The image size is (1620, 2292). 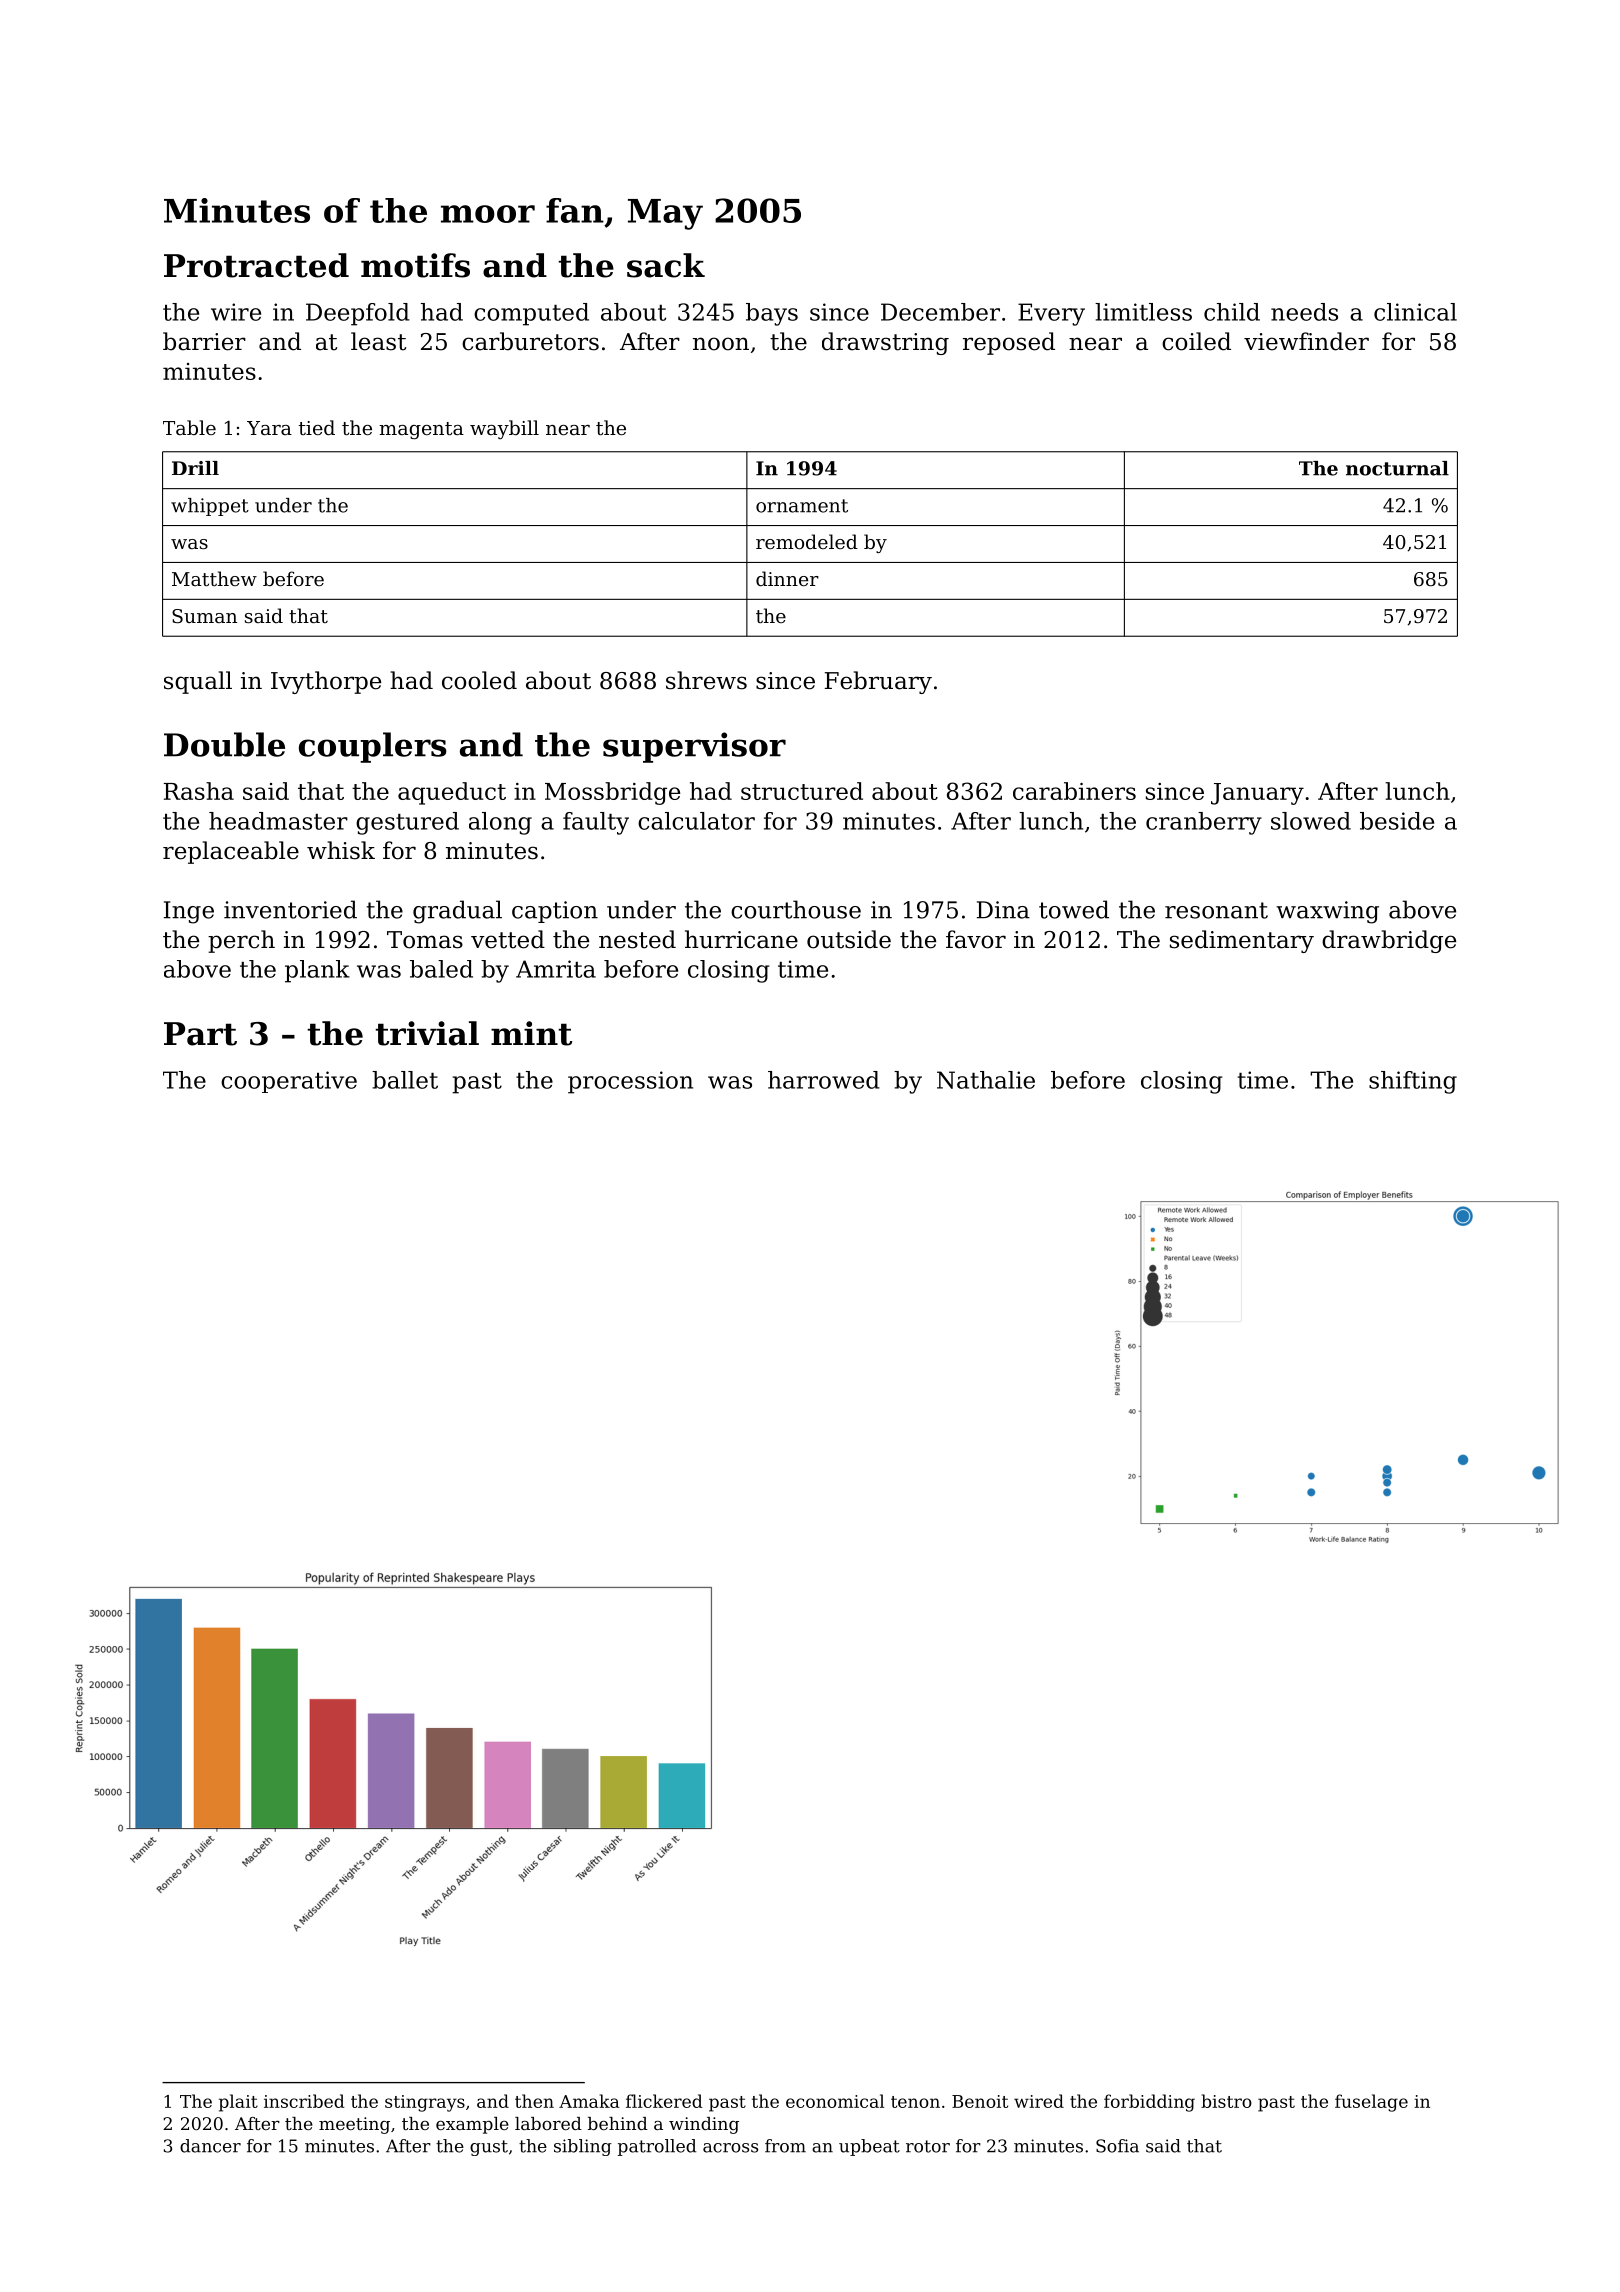 I want to click on magenta, so click(x=421, y=430).
